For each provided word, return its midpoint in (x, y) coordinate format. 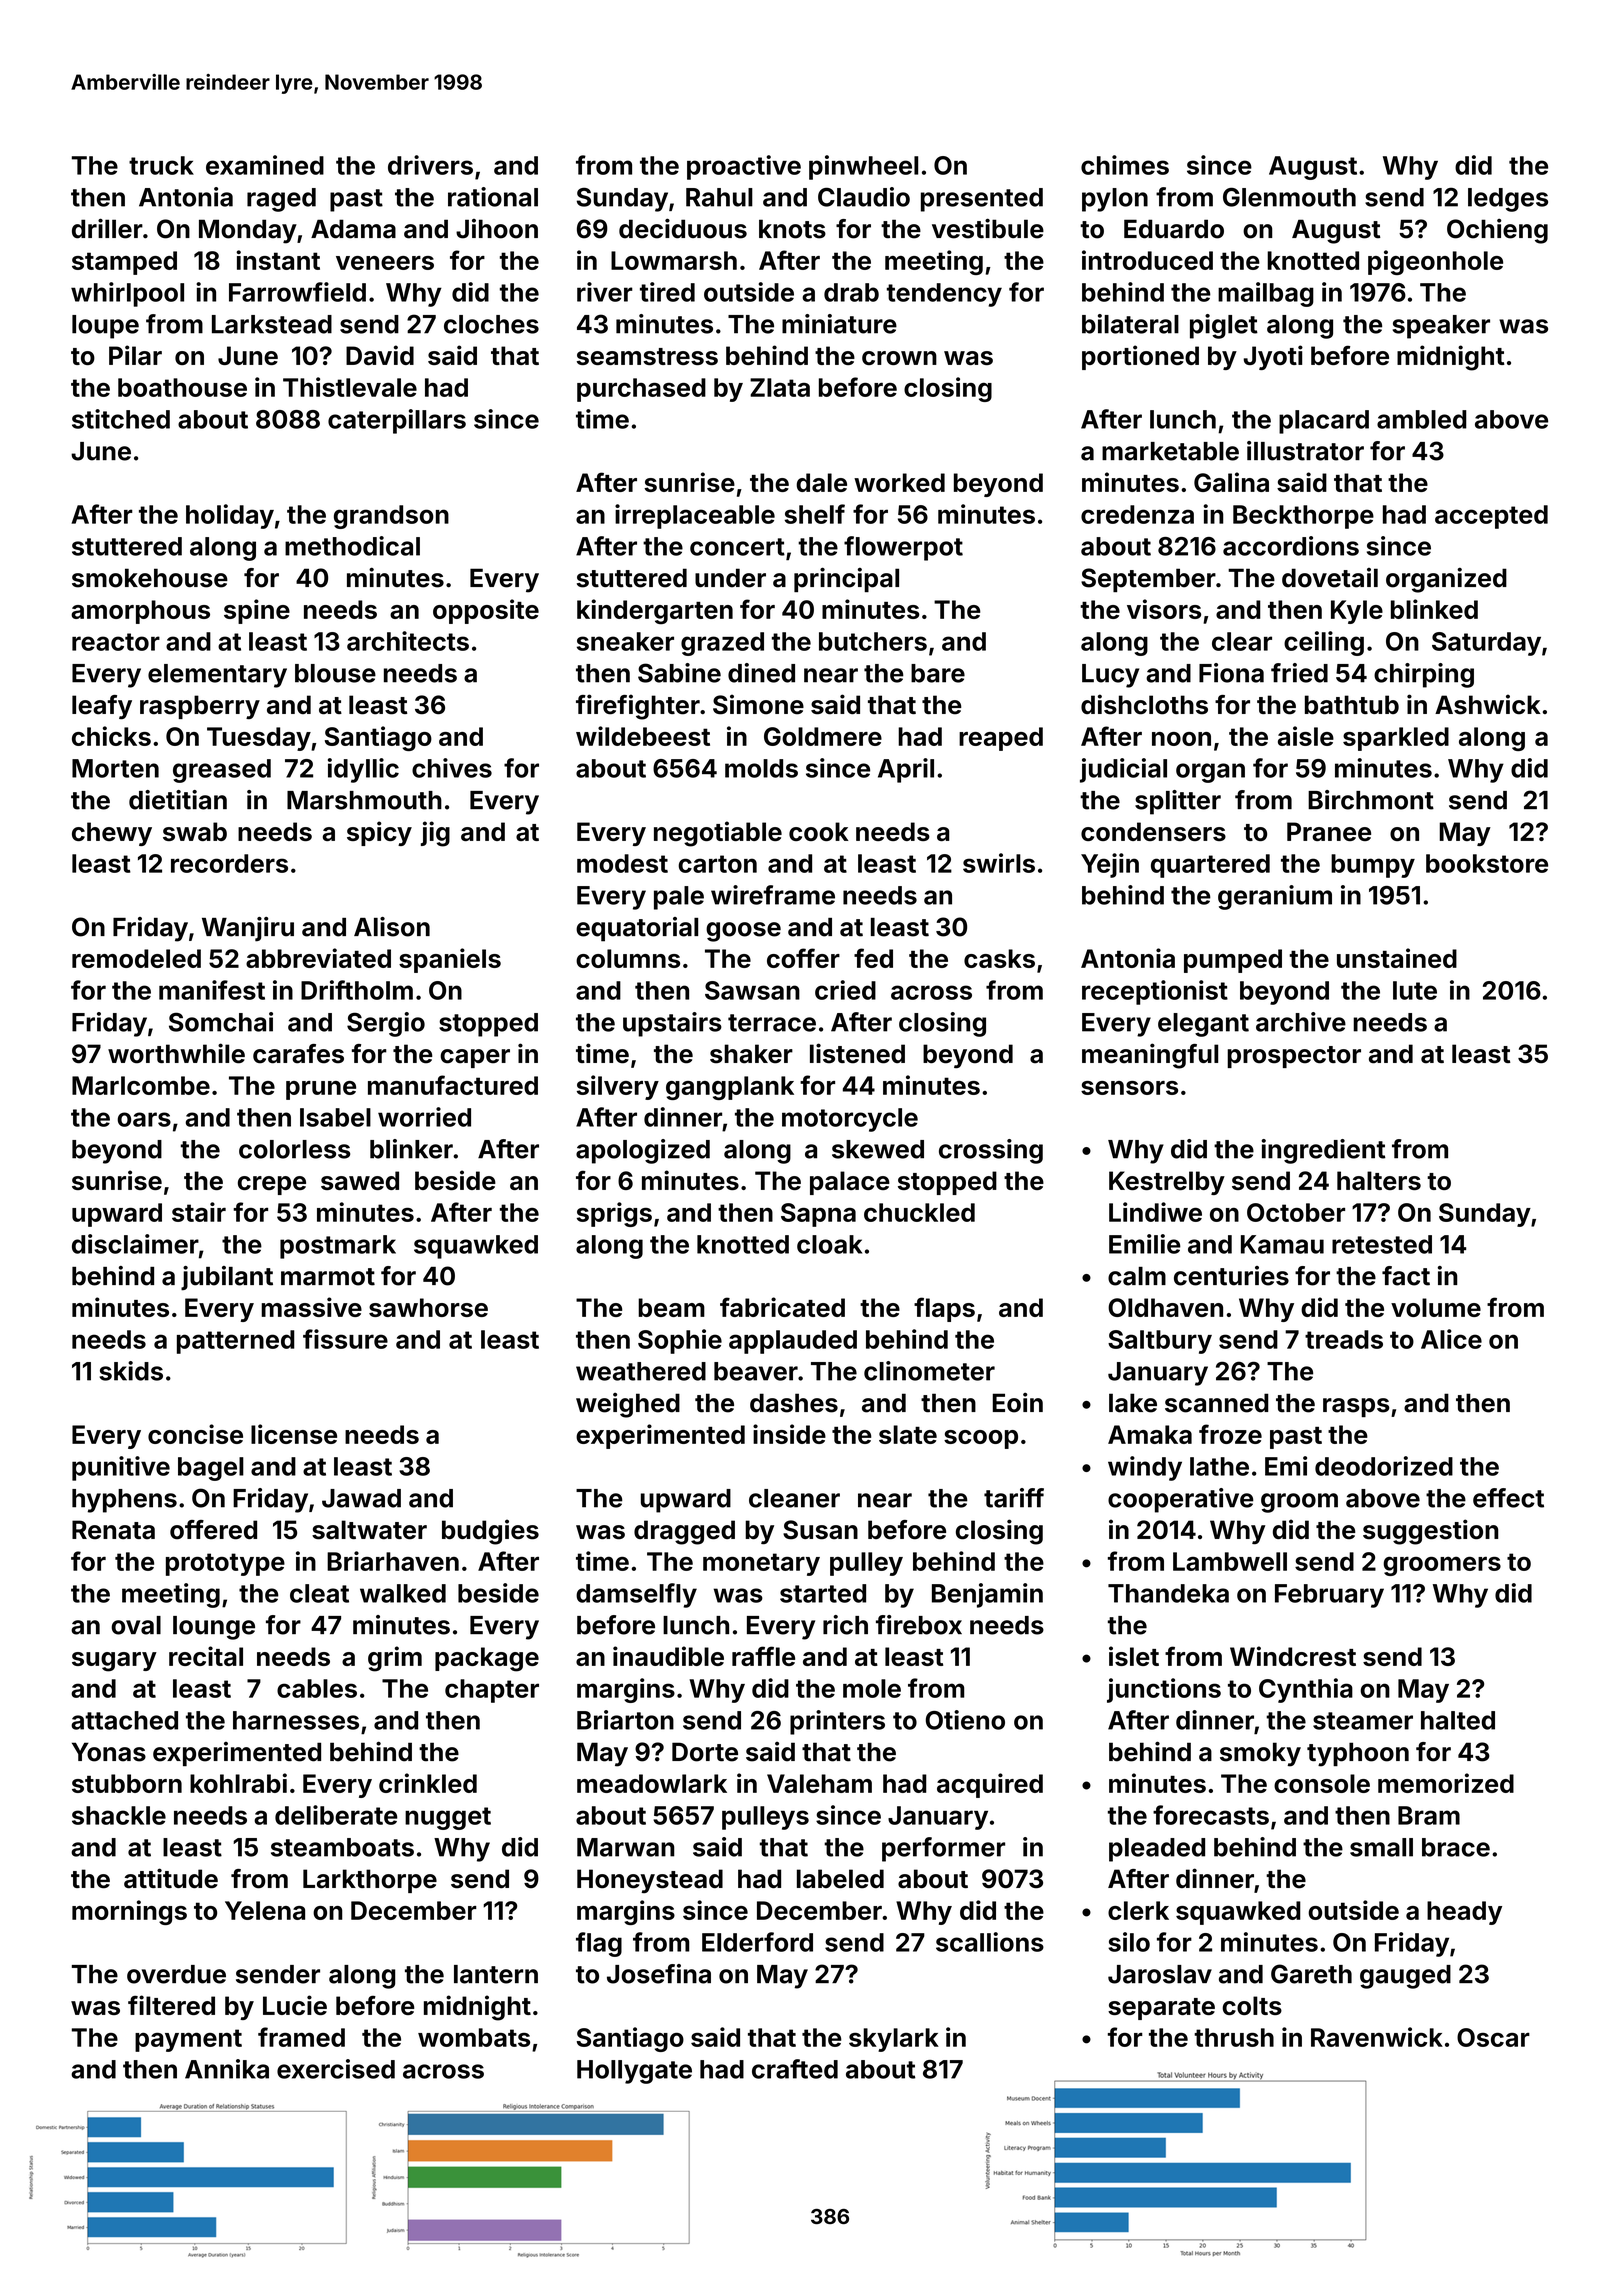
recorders (229, 863)
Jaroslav (1160, 1974)
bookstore (1487, 863)
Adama (353, 229)
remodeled (136, 958)
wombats (474, 2037)
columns (628, 958)
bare (938, 673)
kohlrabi (238, 1783)
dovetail (1330, 578)
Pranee (1329, 831)
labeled (840, 1879)
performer (943, 1849)
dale (821, 482)
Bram (1429, 1815)
